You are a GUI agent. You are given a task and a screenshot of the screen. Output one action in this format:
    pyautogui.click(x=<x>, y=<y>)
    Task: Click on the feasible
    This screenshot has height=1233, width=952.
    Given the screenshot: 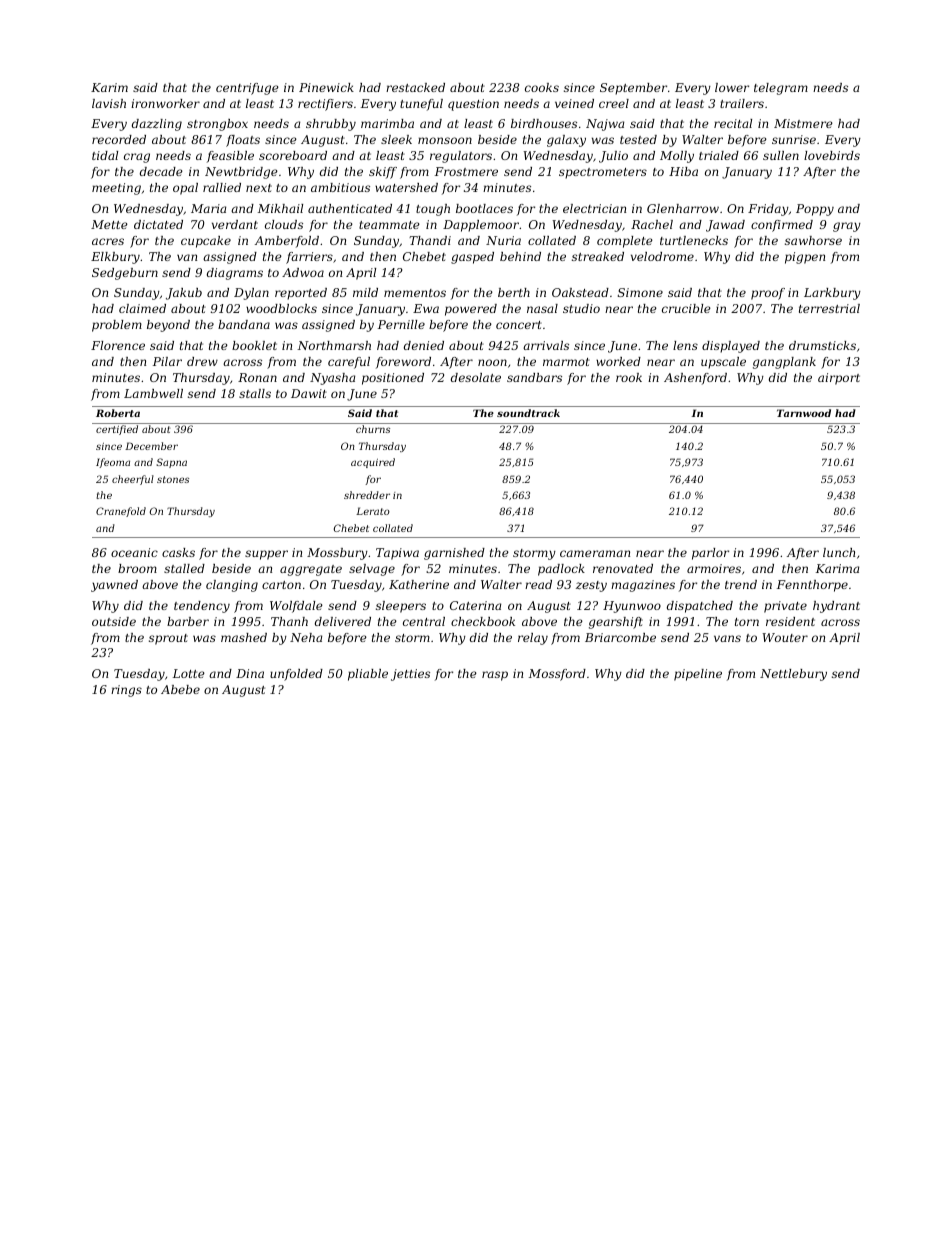 What is the action you would take?
    pyautogui.click(x=230, y=157)
